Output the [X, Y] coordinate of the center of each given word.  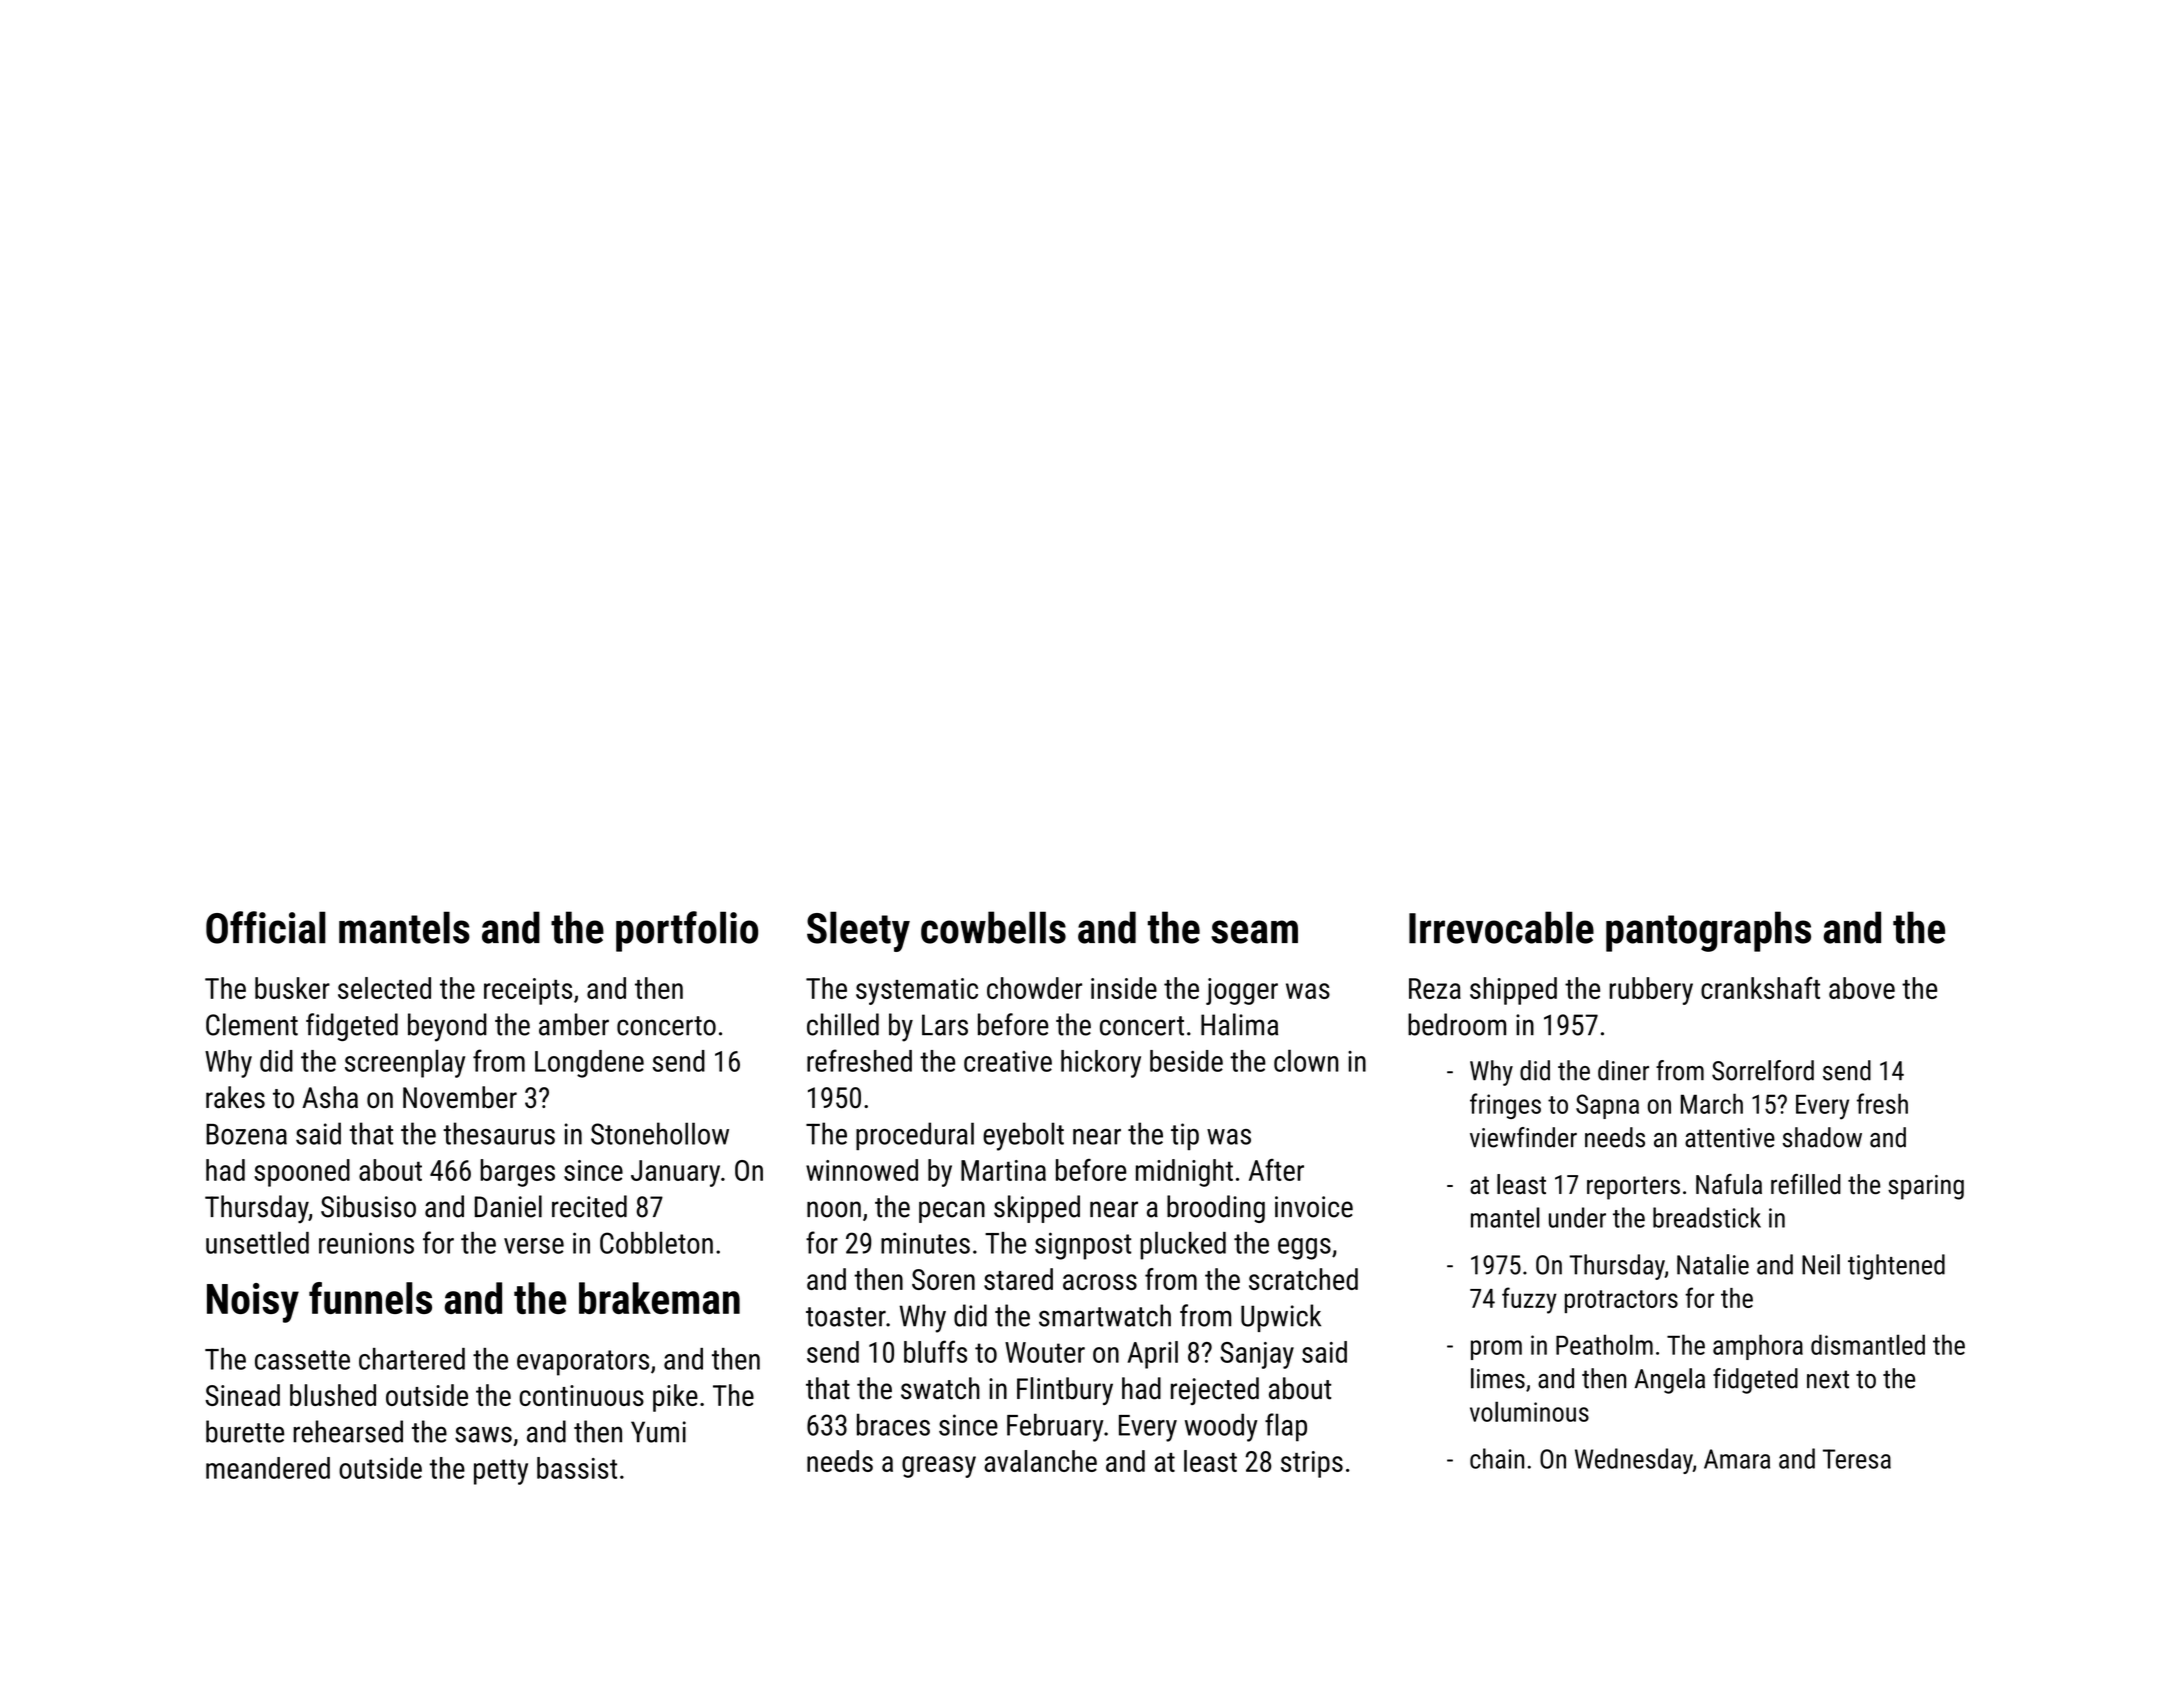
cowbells [993, 927]
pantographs [1708, 931]
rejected [1215, 1391]
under [1577, 1217]
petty [501, 1472]
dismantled [1868, 1344]
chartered [412, 1359]
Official [266, 927]
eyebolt [1023, 1136]
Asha [330, 1097]
